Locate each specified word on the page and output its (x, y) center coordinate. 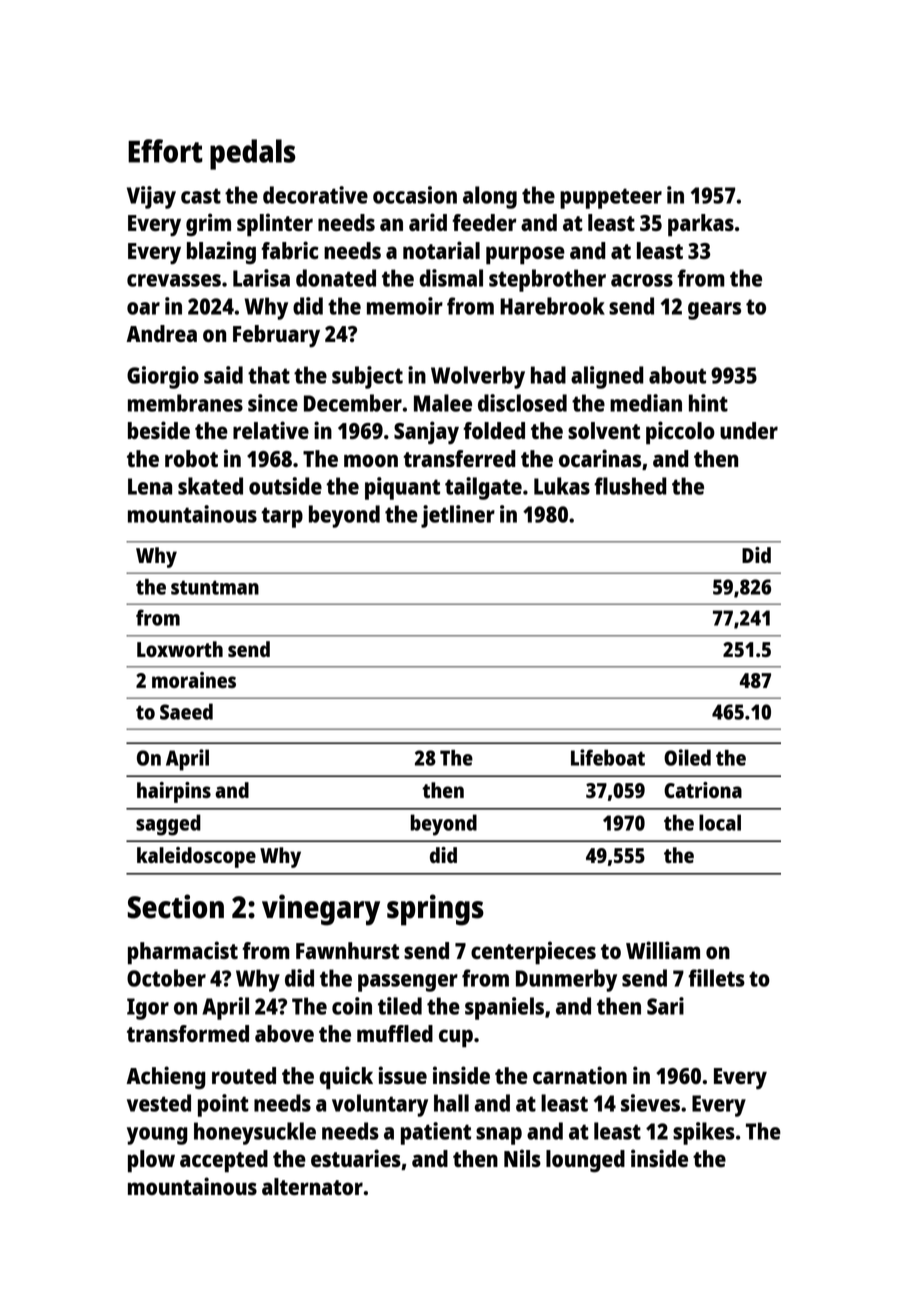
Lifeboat (608, 757)
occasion (415, 195)
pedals (253, 154)
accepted (224, 1161)
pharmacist (183, 953)
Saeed (186, 711)
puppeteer (611, 198)
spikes (704, 1133)
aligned (607, 377)
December (353, 403)
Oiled (687, 757)
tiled (400, 1006)
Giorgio (163, 377)
